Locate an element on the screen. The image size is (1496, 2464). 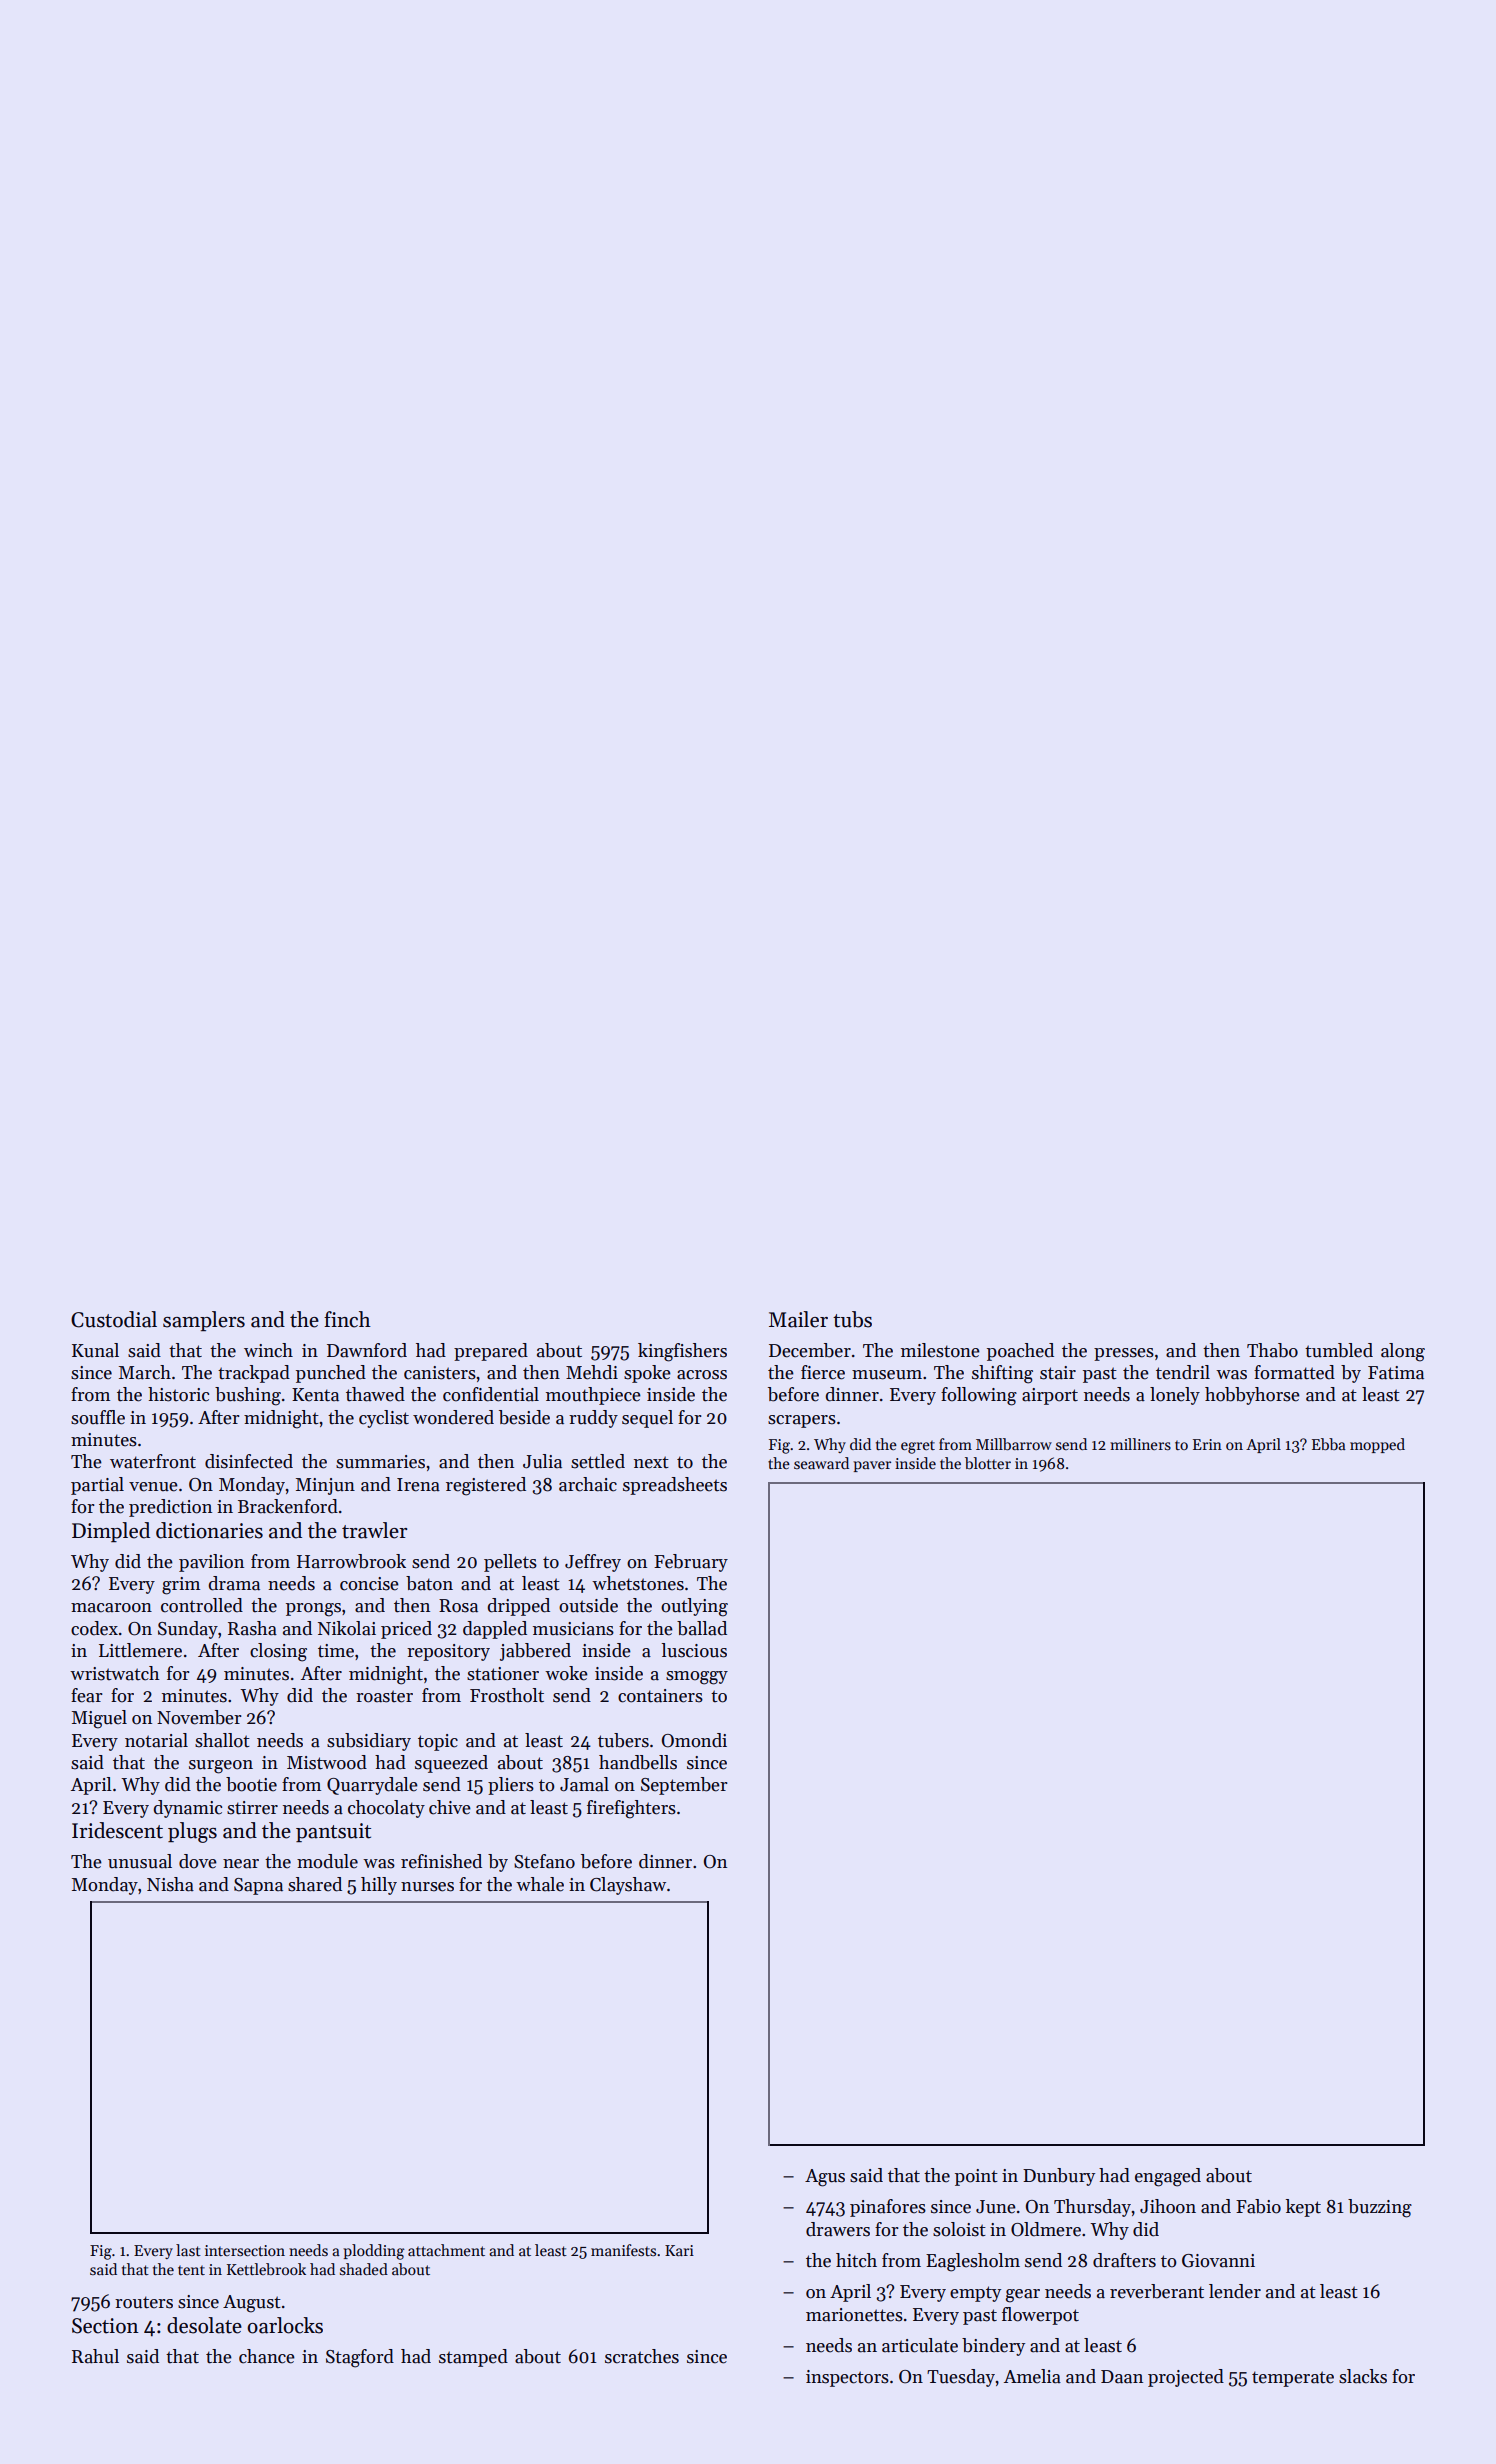
reverberant is located at coordinates (1157, 2291).
